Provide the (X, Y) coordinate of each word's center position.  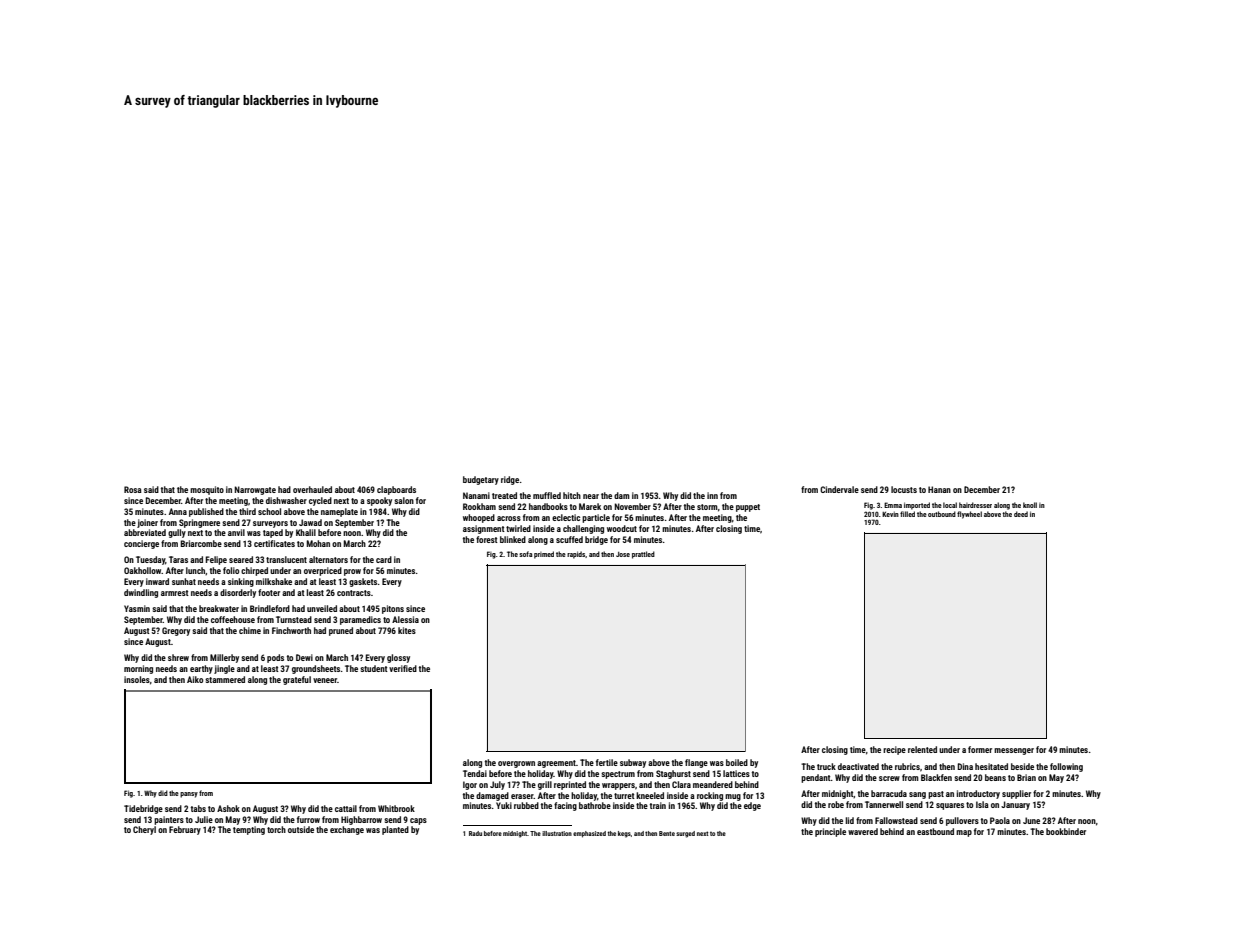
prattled (643, 555)
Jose (623, 554)
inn (712, 495)
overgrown (516, 764)
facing (565, 806)
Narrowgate (255, 490)
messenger (1014, 751)
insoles (137, 679)
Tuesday (150, 560)
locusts (904, 489)
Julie (204, 819)
